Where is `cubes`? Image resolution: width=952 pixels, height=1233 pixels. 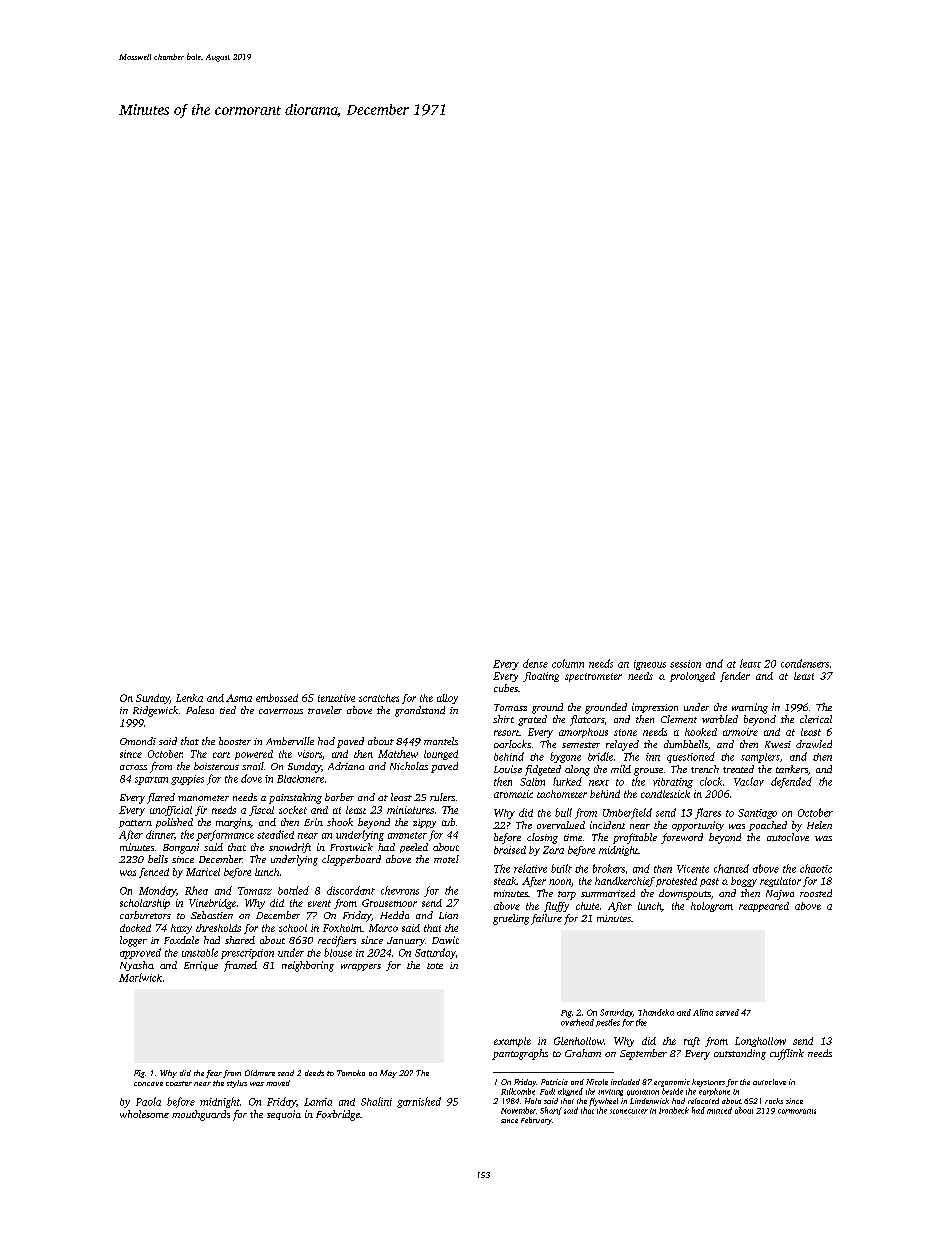 cubes is located at coordinates (506, 688).
